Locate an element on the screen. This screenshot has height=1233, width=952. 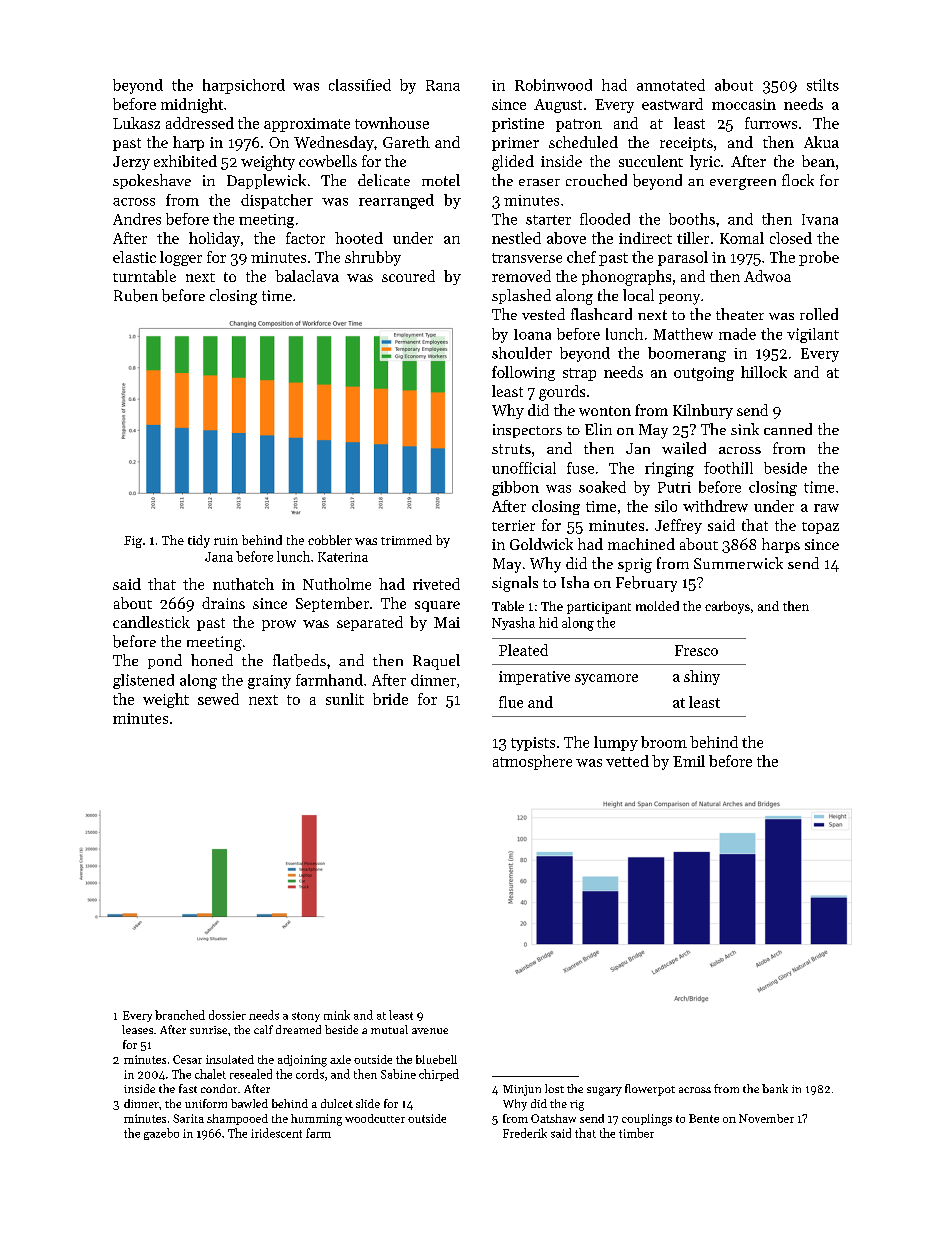
Lukasz is located at coordinates (136, 123).
